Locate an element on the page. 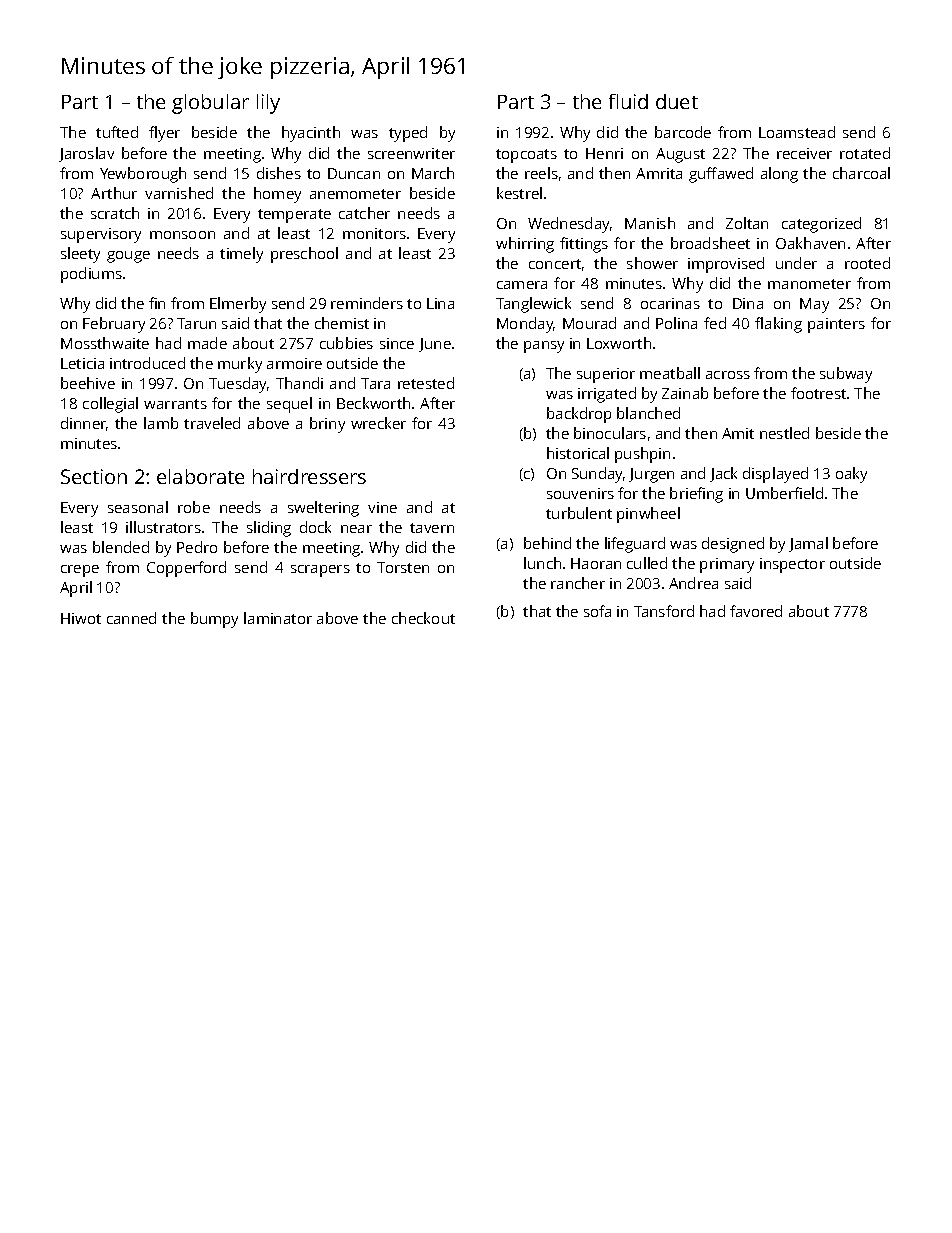 This document has width=952, height=1233. typed is located at coordinates (408, 134).
